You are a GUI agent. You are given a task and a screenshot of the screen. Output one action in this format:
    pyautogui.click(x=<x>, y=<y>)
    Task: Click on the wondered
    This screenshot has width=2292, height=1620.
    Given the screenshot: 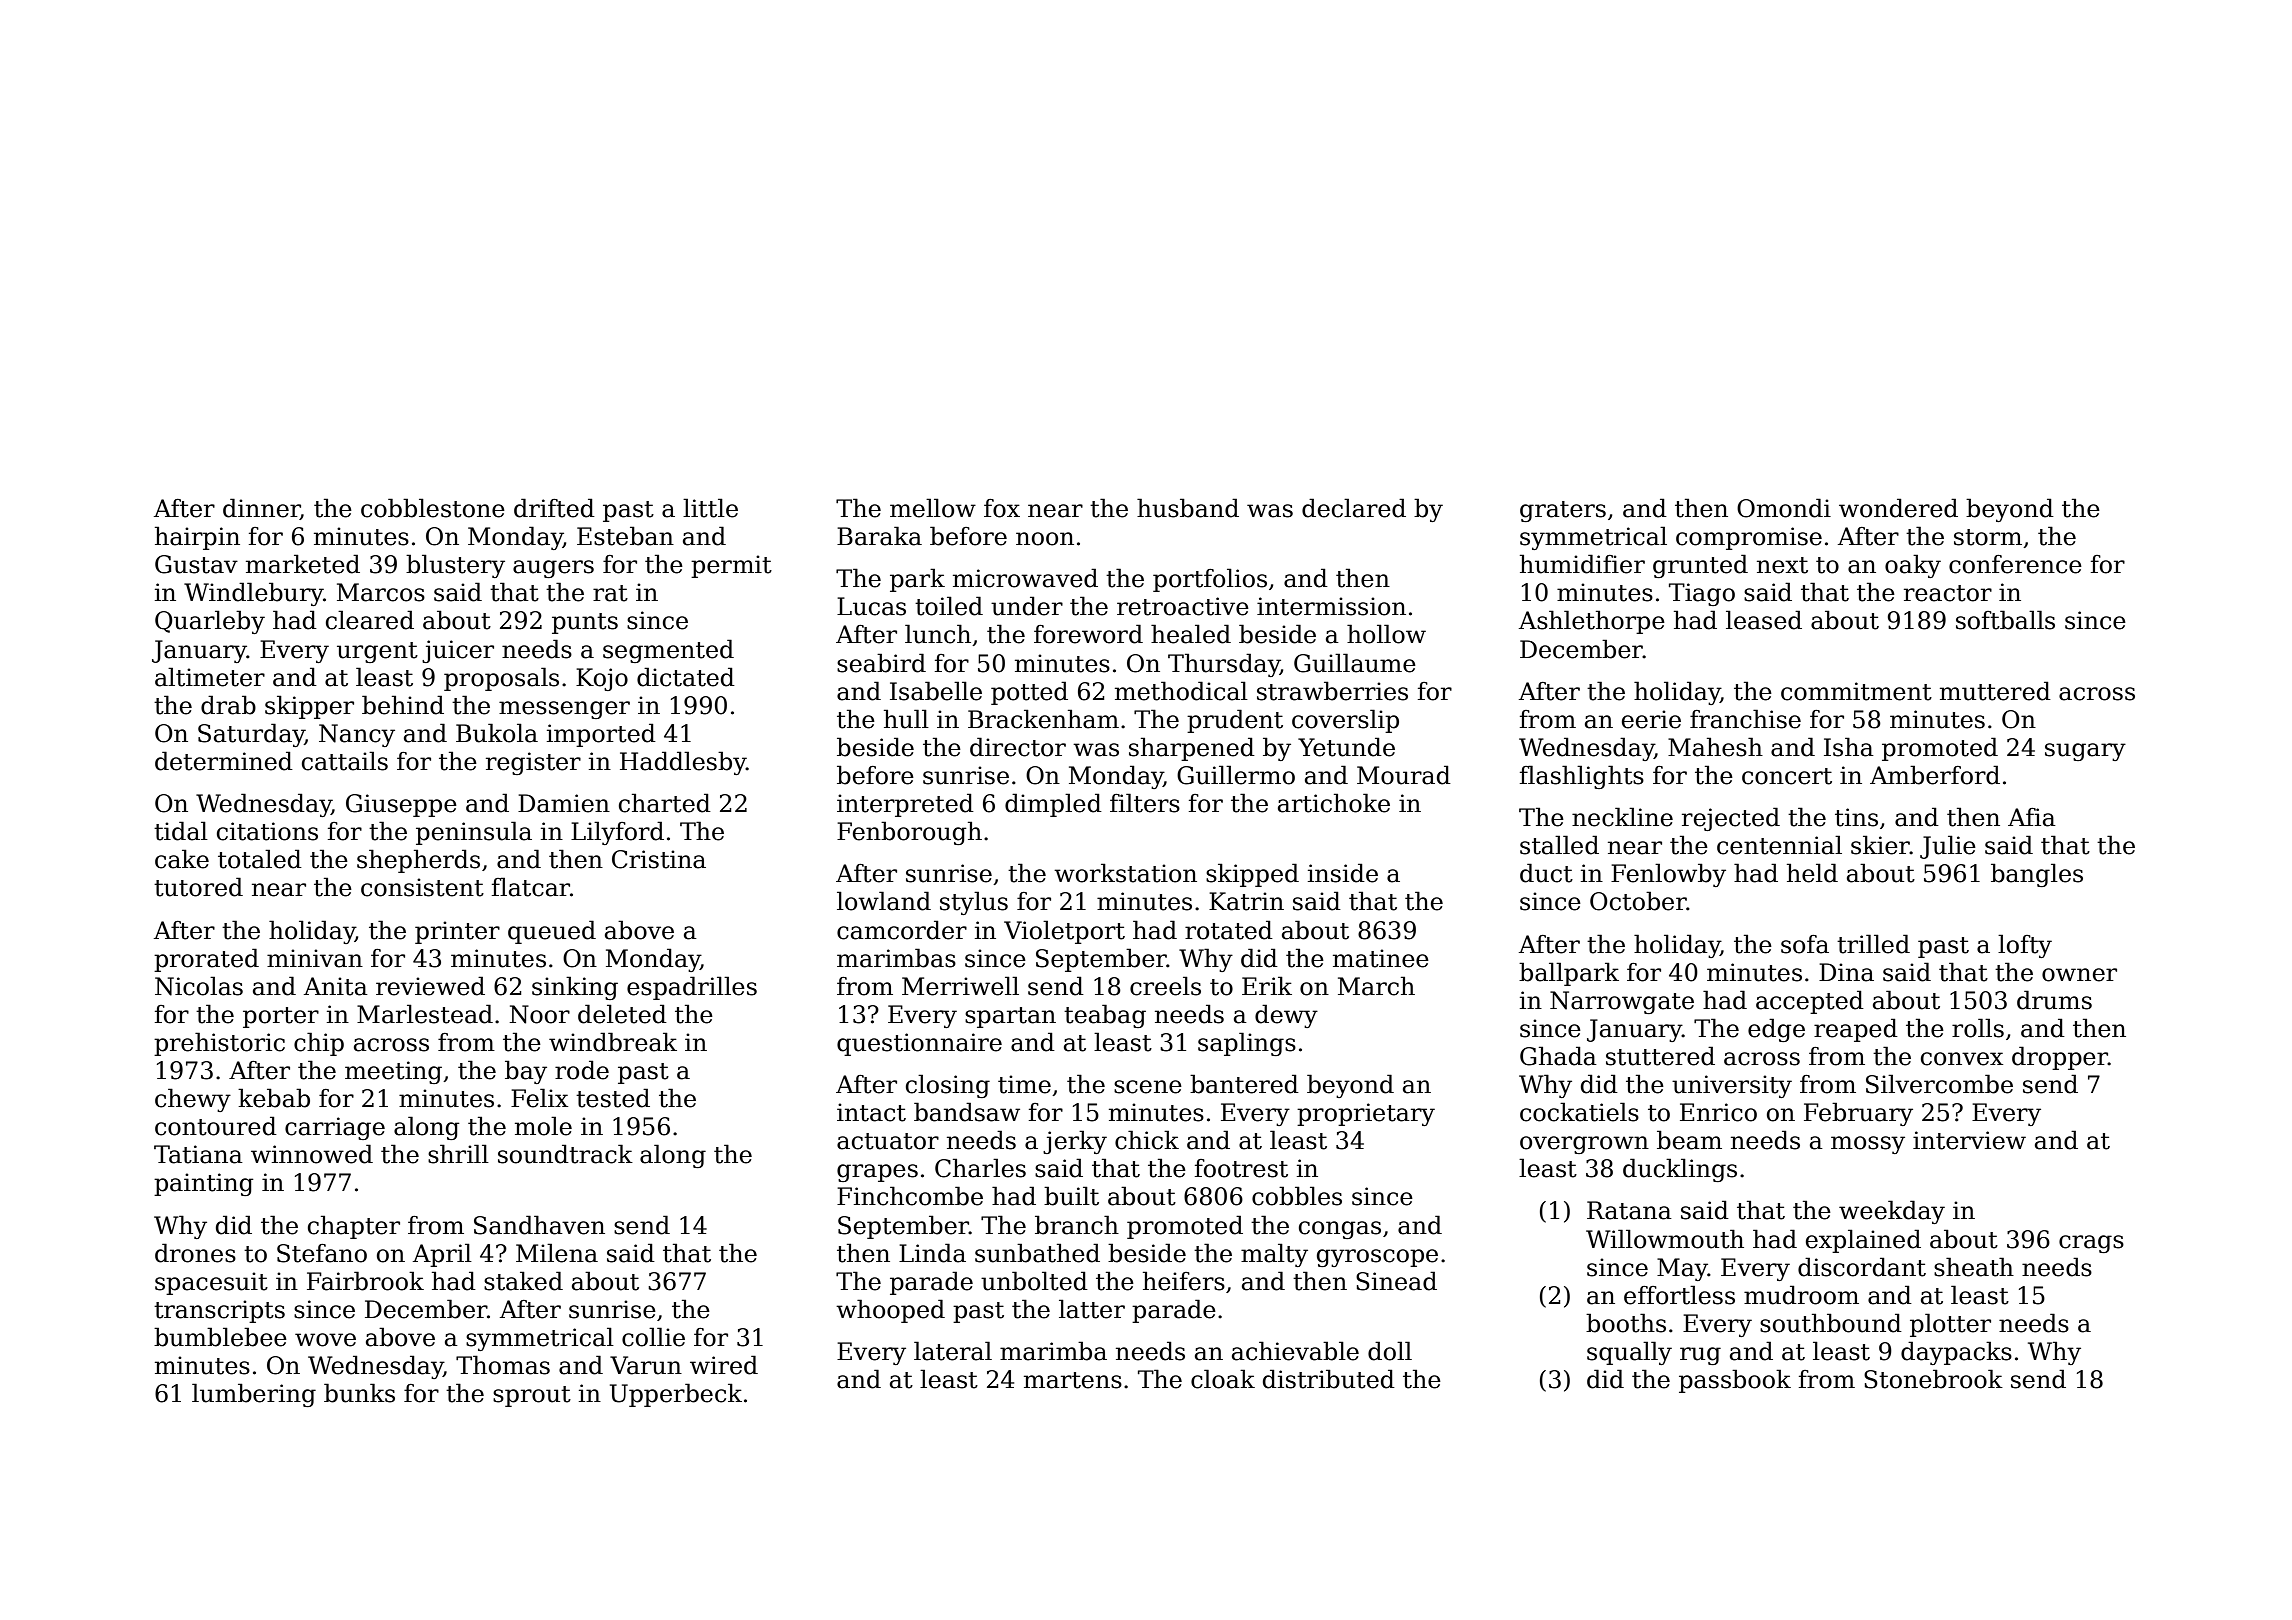 What is the action you would take?
    pyautogui.click(x=1898, y=508)
